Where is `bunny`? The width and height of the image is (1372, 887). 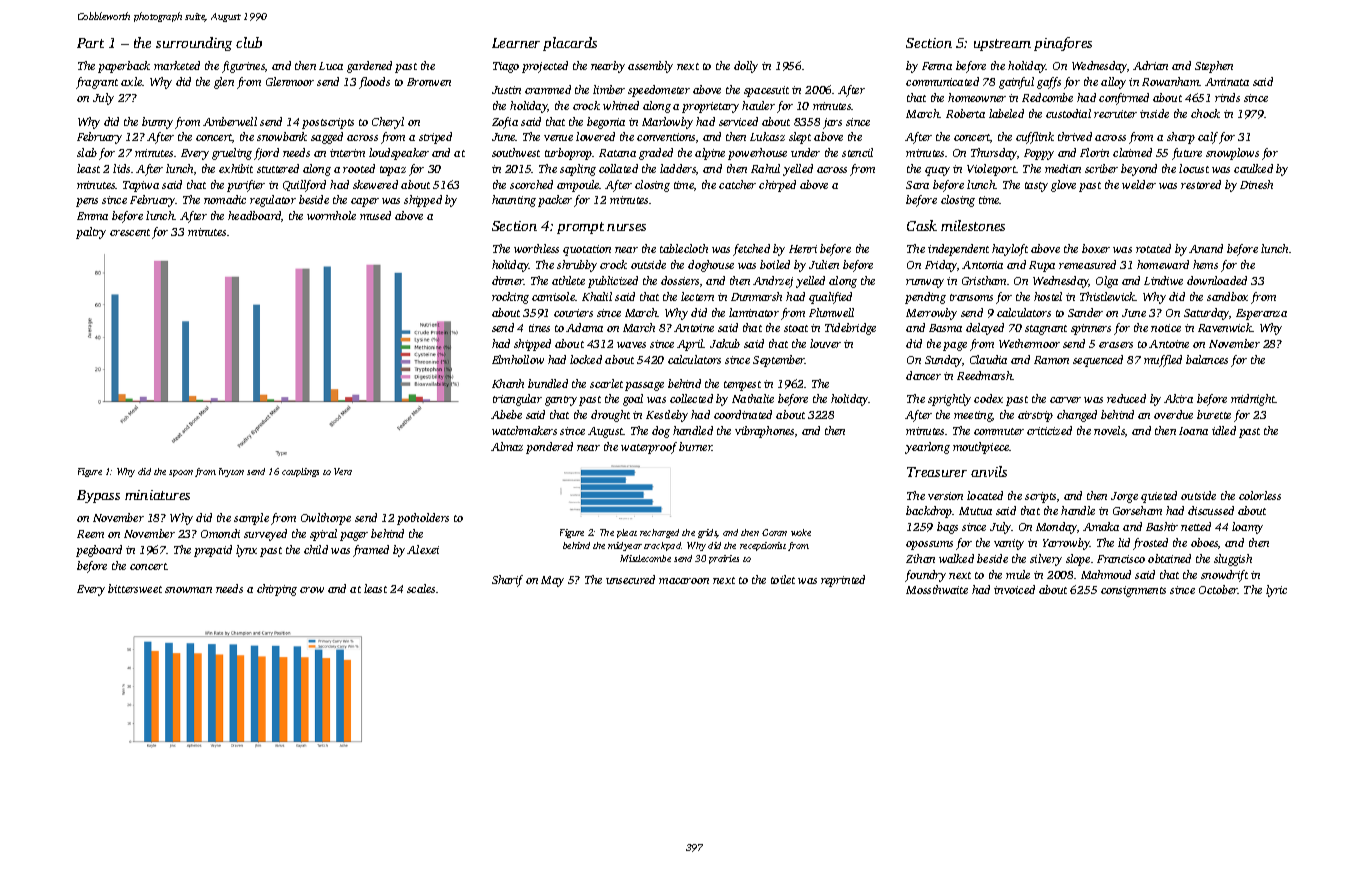 bunny is located at coordinates (157, 123).
